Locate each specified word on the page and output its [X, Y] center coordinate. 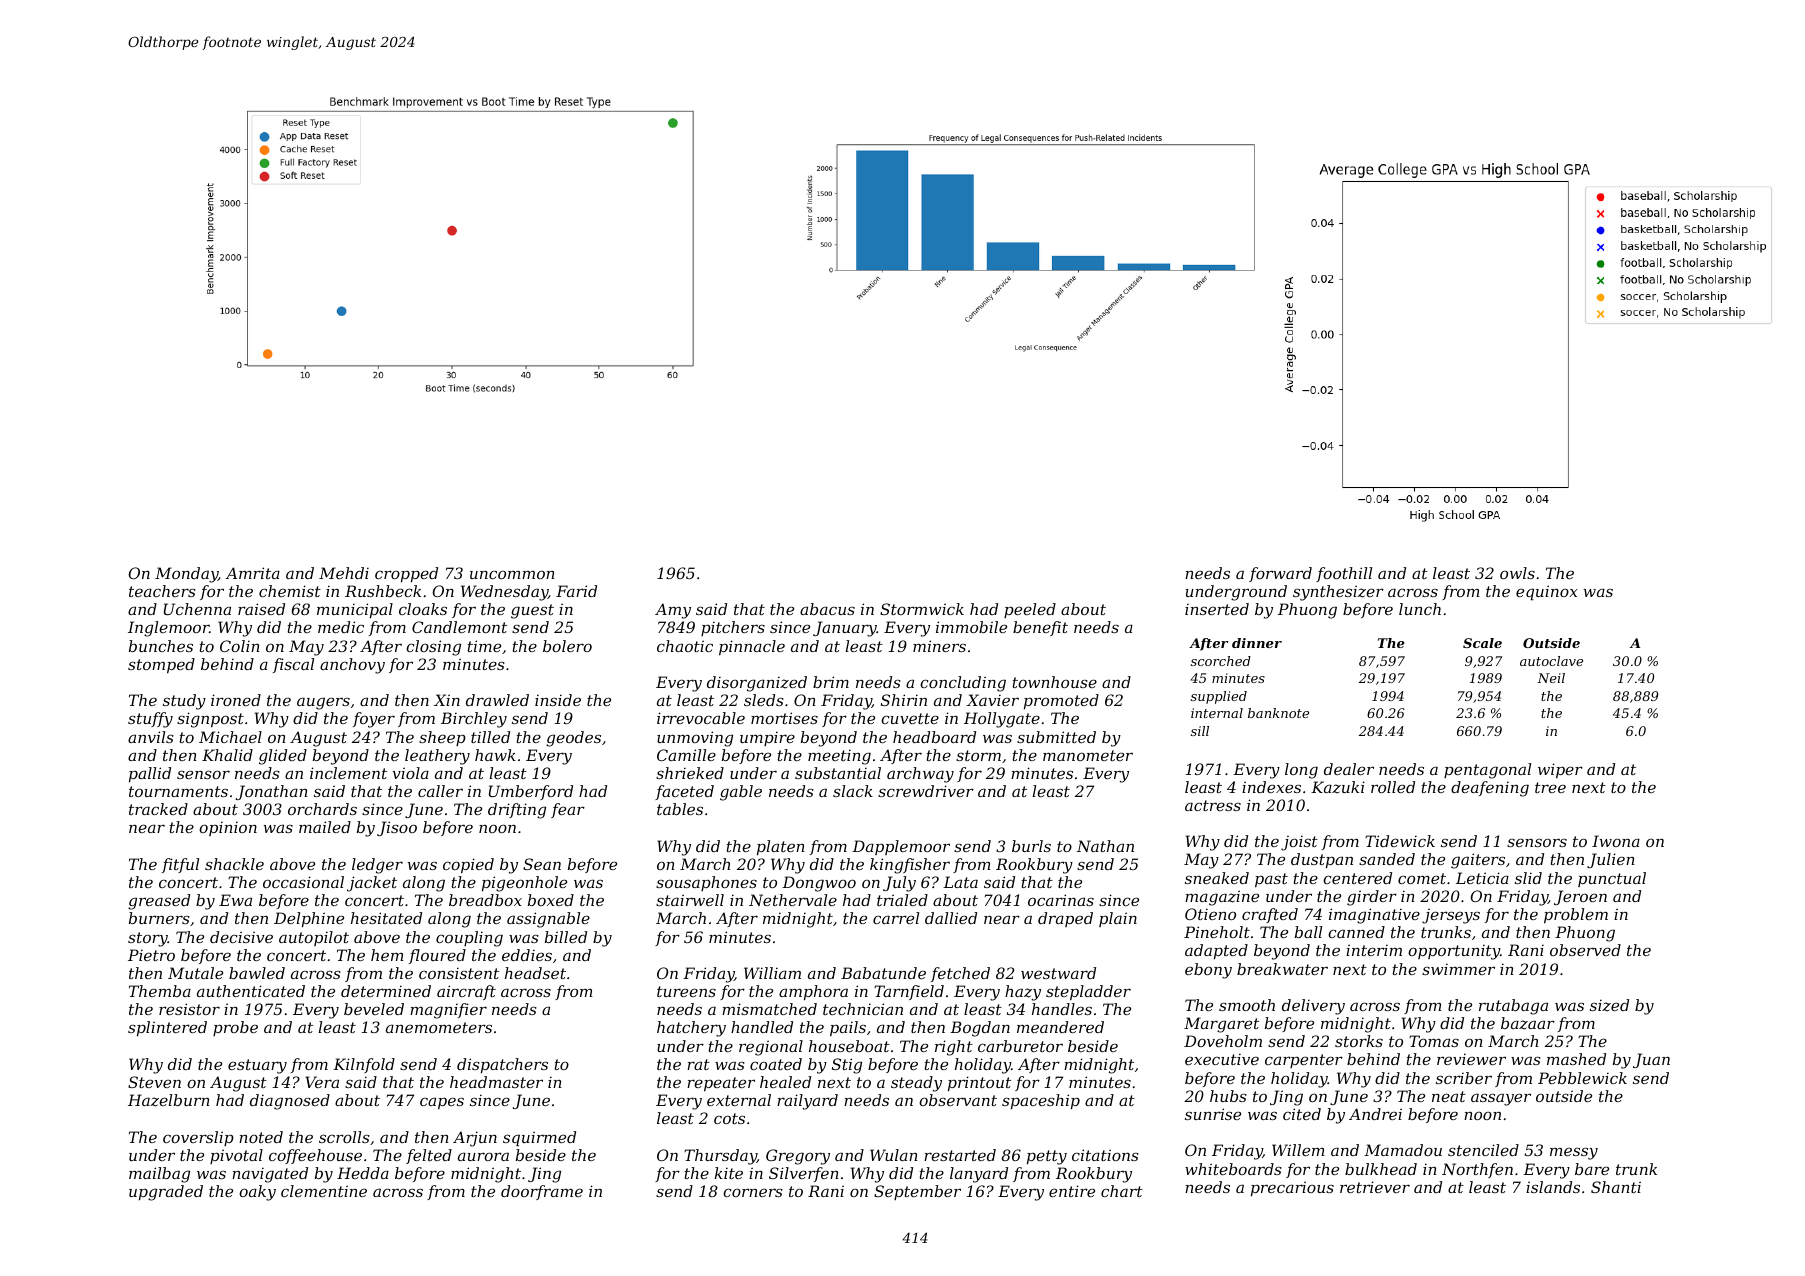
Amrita [252, 573]
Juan [1651, 1060]
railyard [807, 1102]
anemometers [439, 1027]
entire [1072, 1191]
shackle [234, 864]
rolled [1393, 787]
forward [1280, 574]
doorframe [542, 1192]
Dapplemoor [901, 847]
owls [1517, 573]
